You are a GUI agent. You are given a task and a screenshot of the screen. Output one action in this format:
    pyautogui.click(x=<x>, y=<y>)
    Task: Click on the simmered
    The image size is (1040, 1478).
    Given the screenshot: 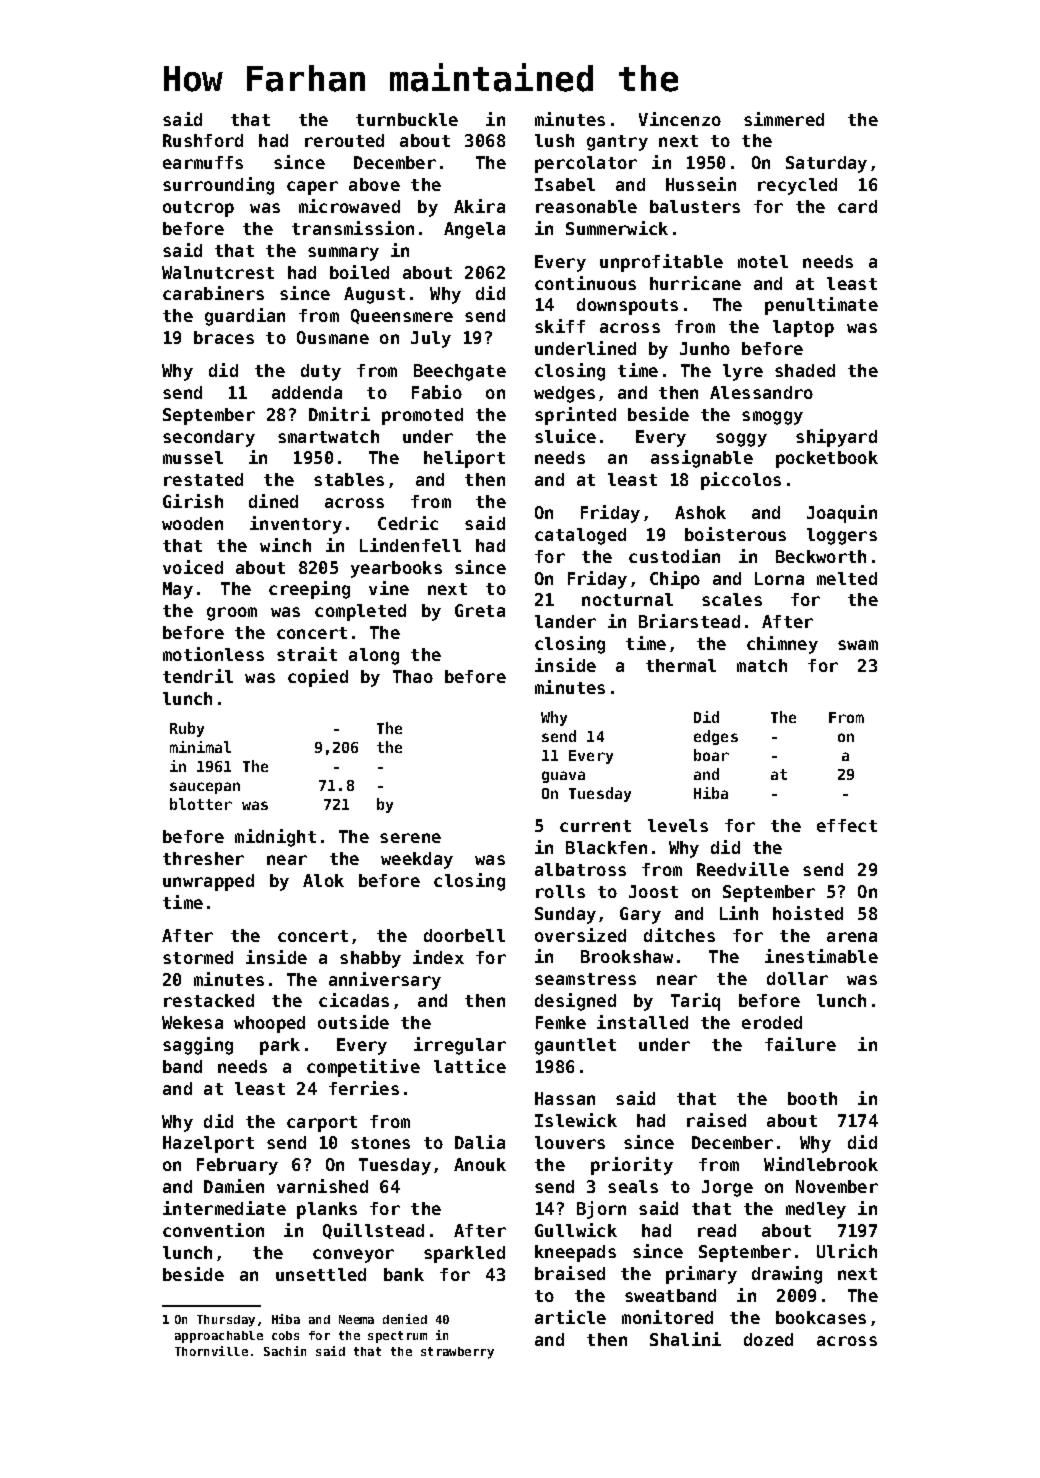 What is the action you would take?
    pyautogui.click(x=784, y=119)
